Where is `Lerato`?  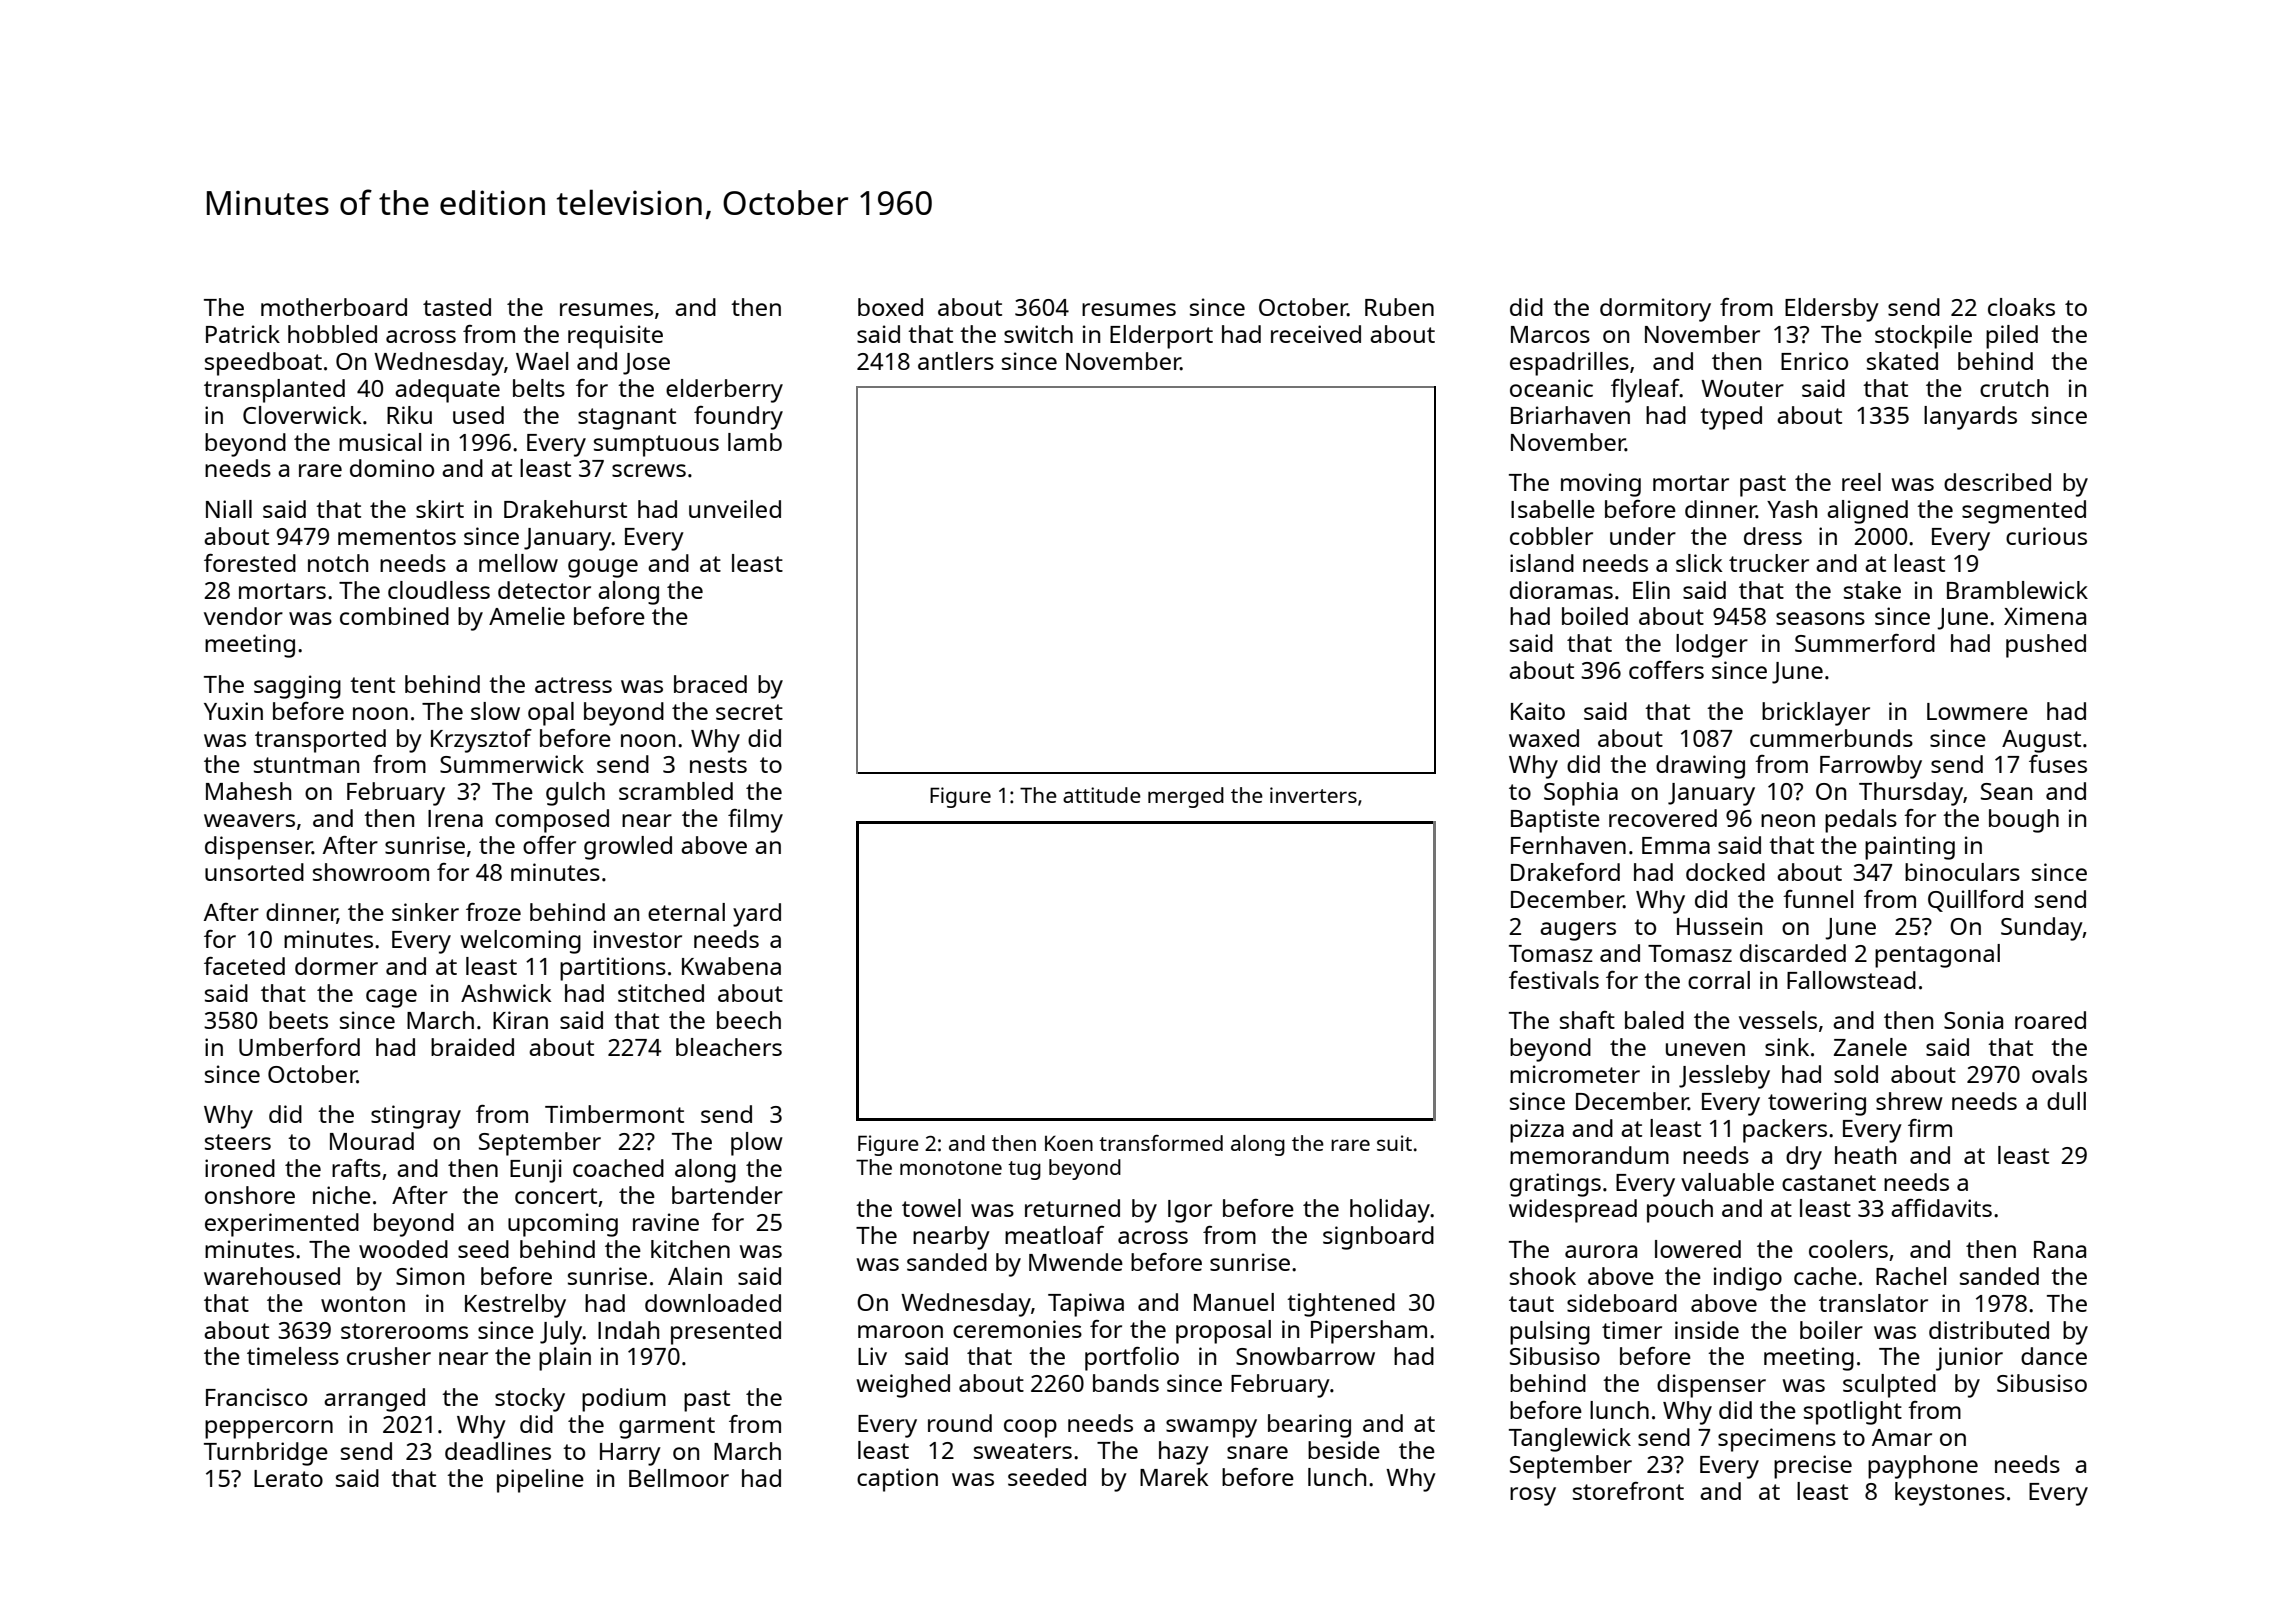
Lerato is located at coordinates (288, 1478).
